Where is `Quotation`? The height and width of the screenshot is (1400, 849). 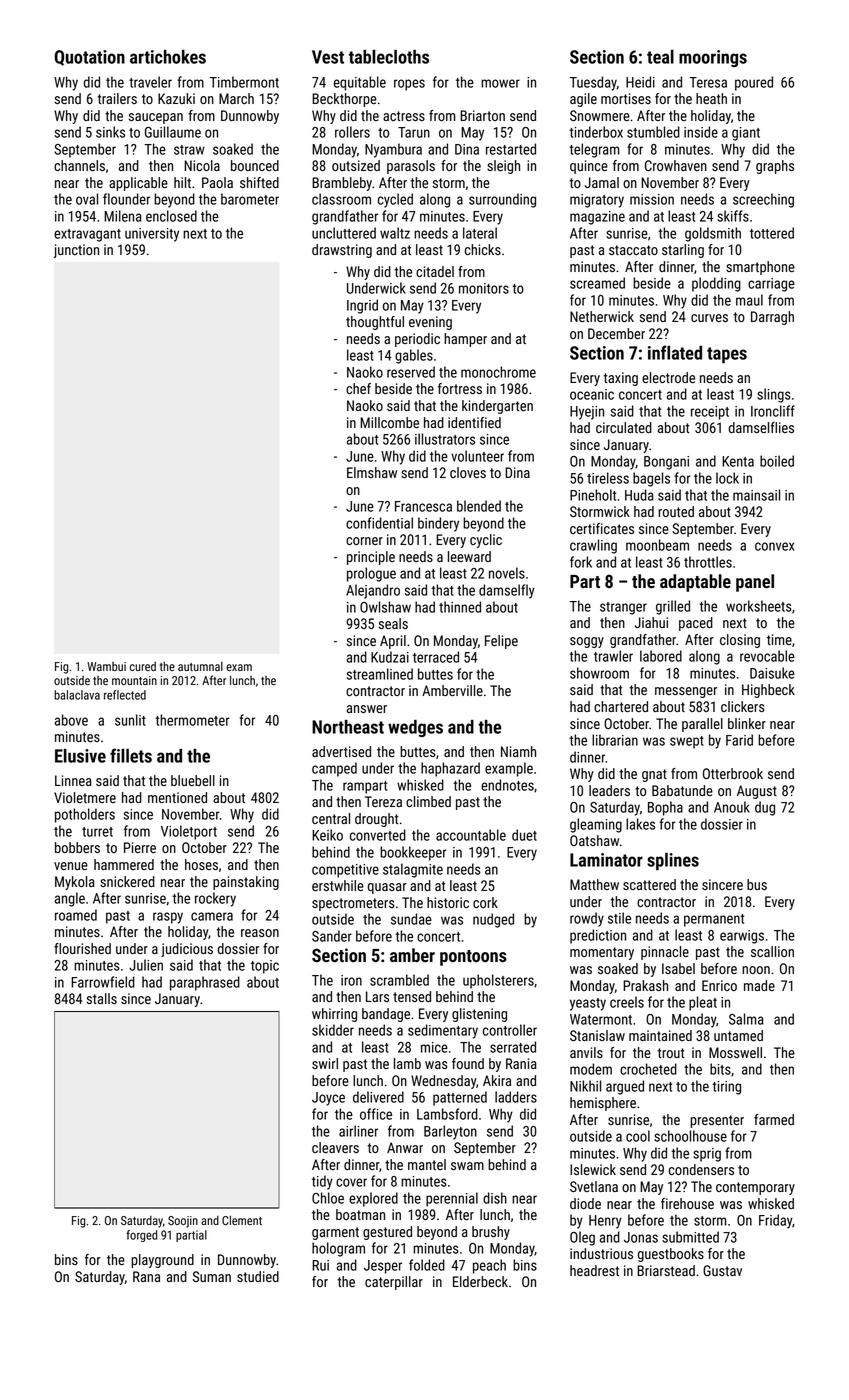 Quotation is located at coordinates (90, 58).
